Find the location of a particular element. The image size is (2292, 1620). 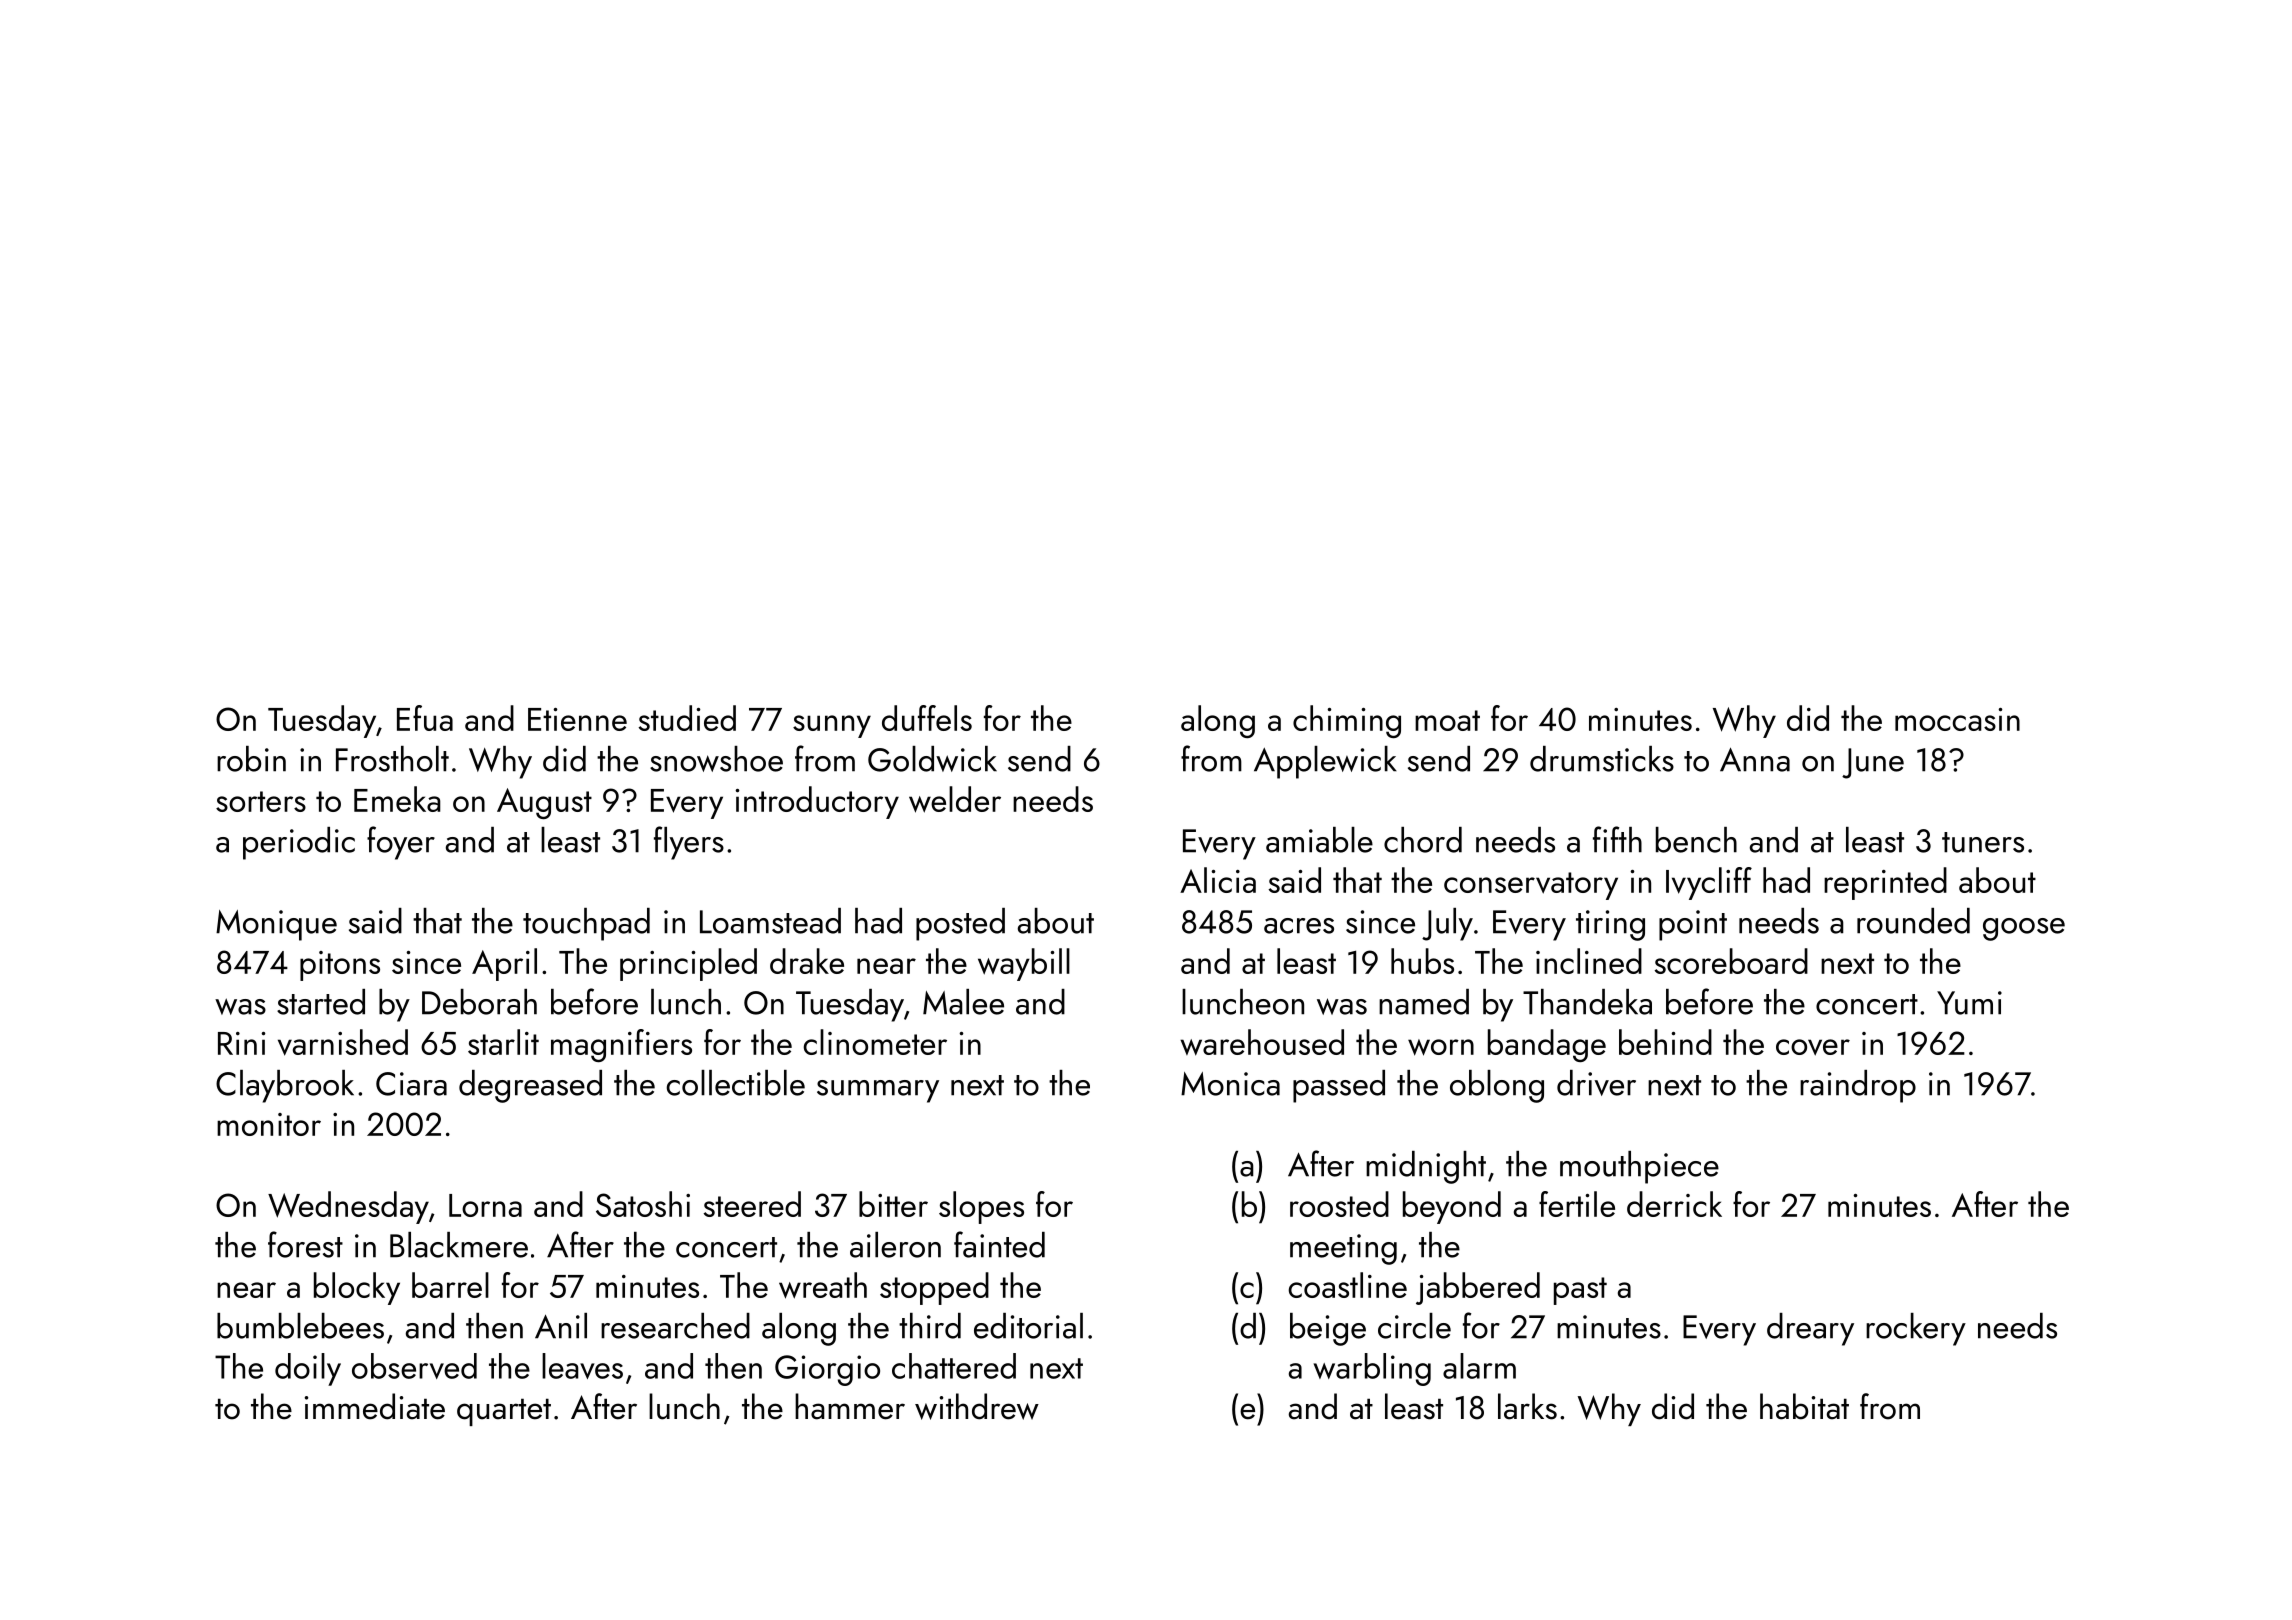

studied is located at coordinates (687, 718).
